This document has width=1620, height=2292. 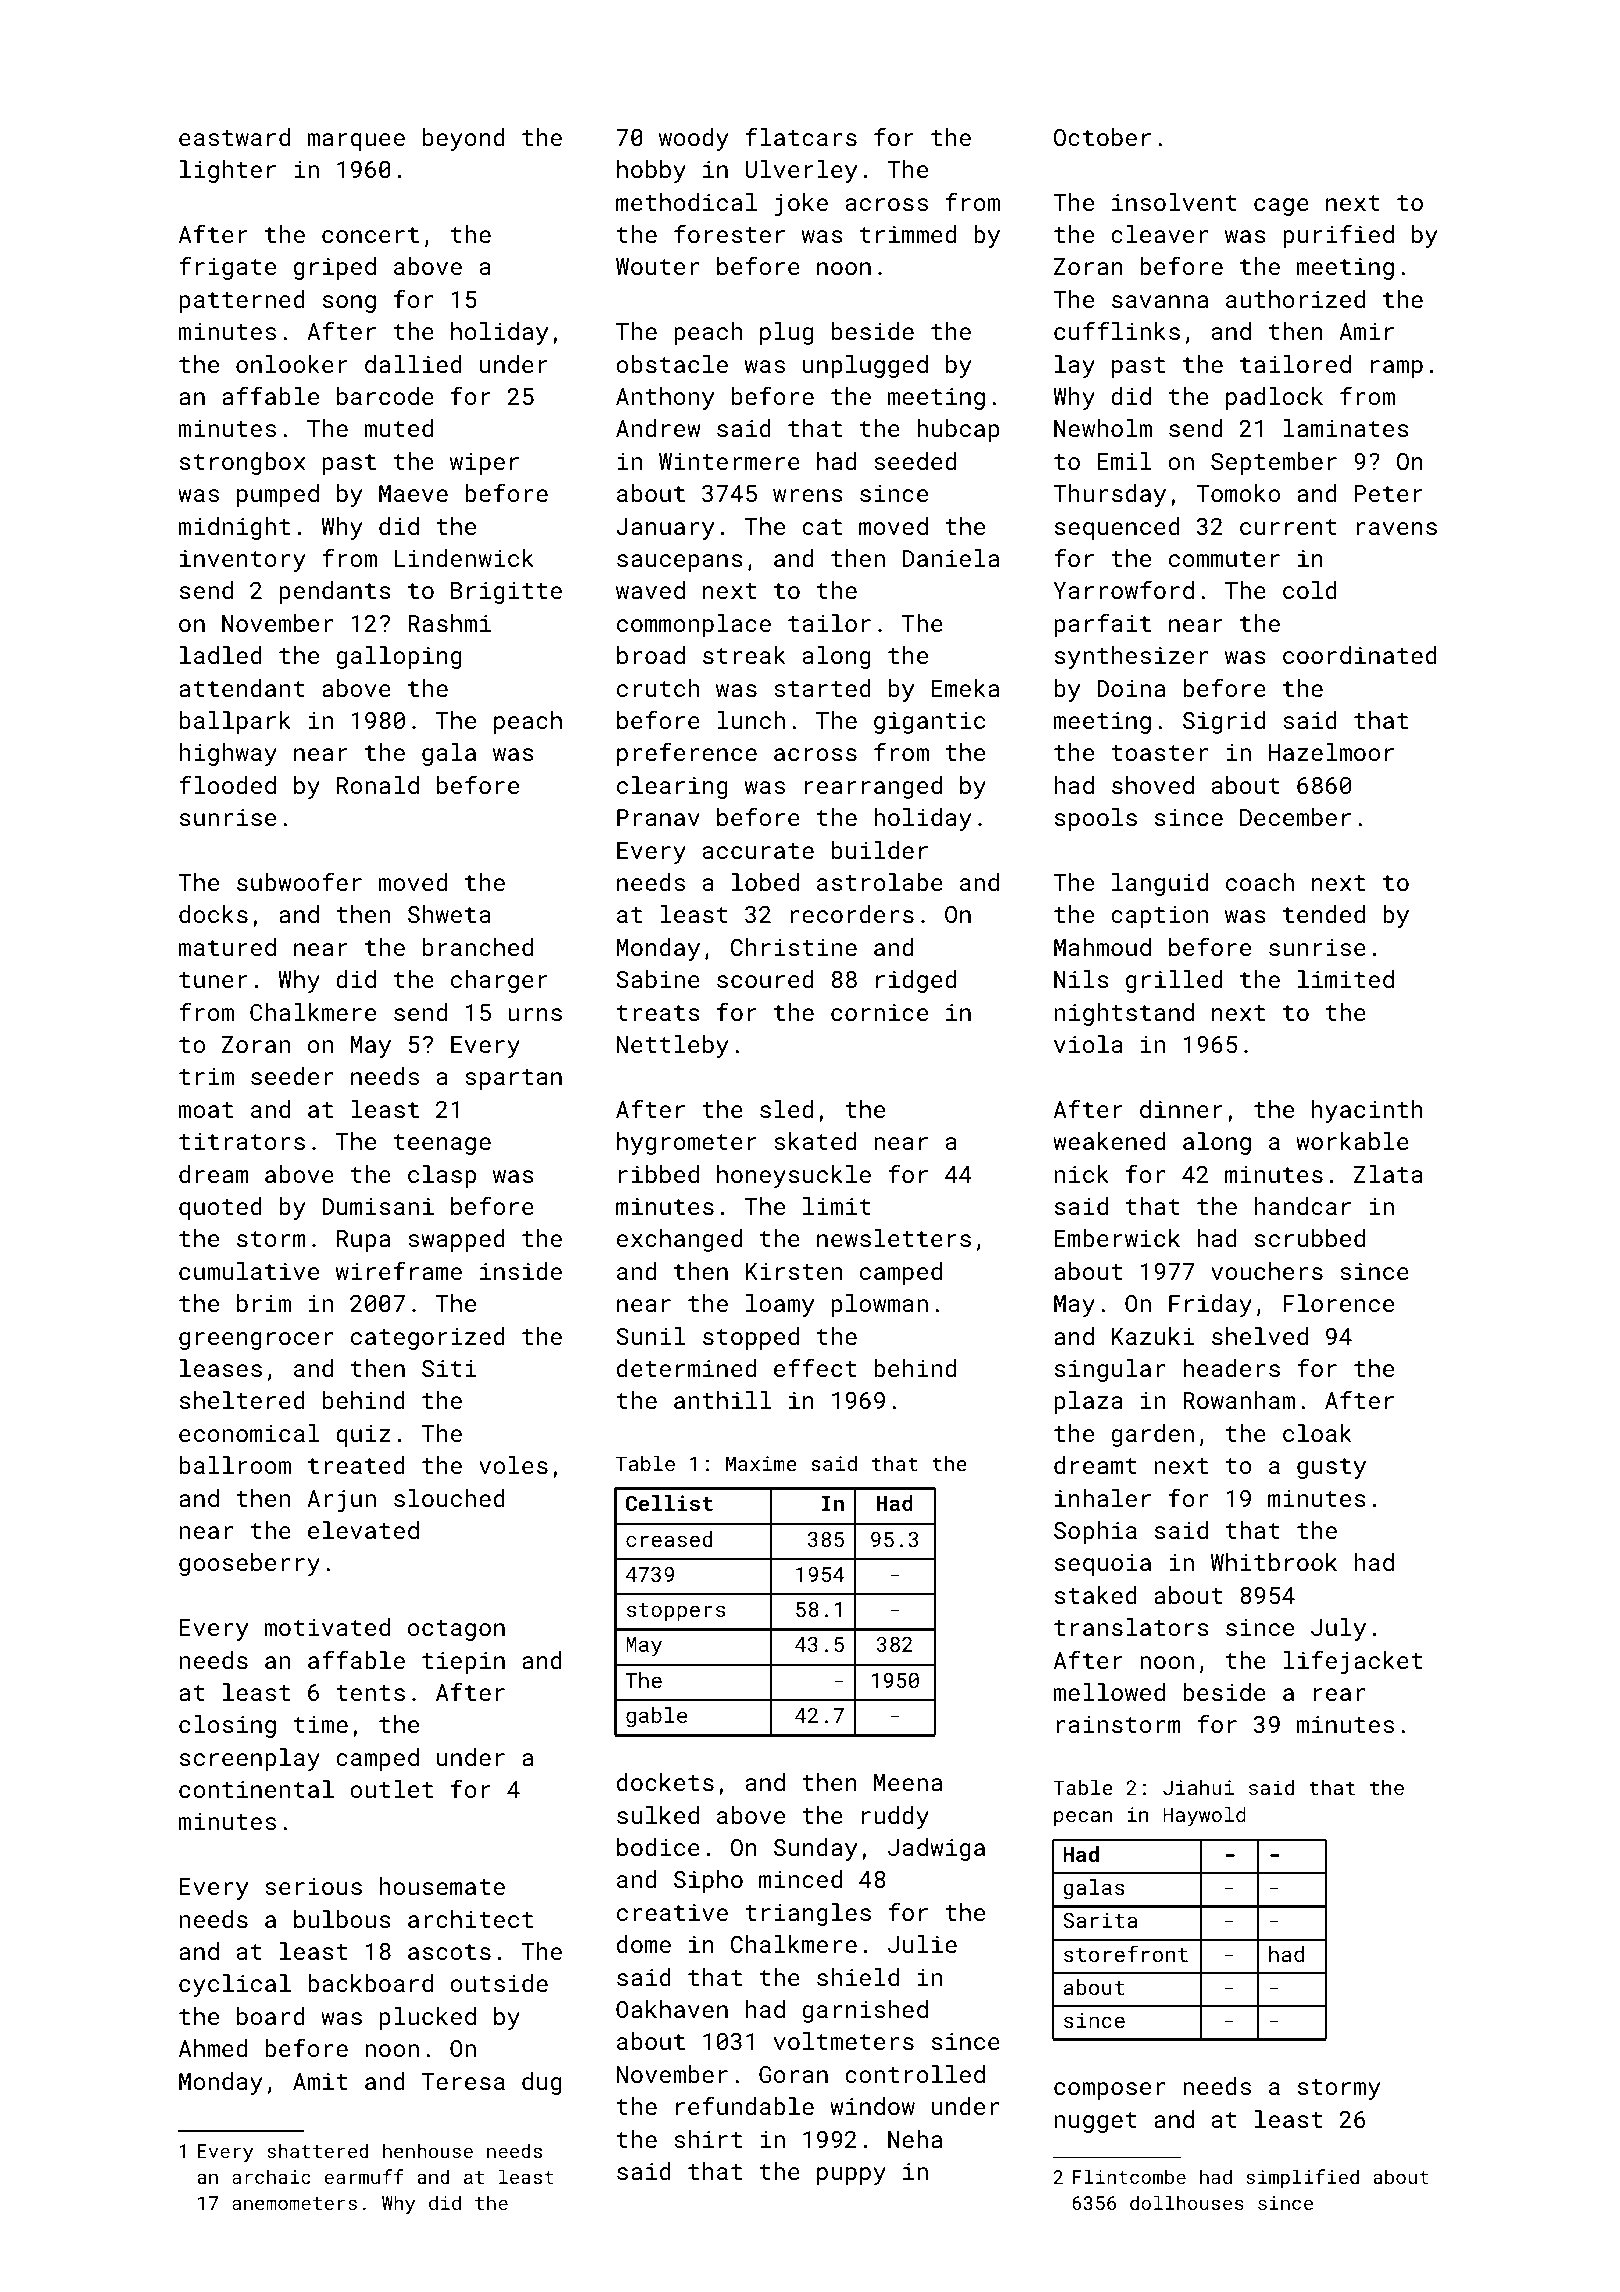 I want to click on pendants, so click(x=335, y=592).
